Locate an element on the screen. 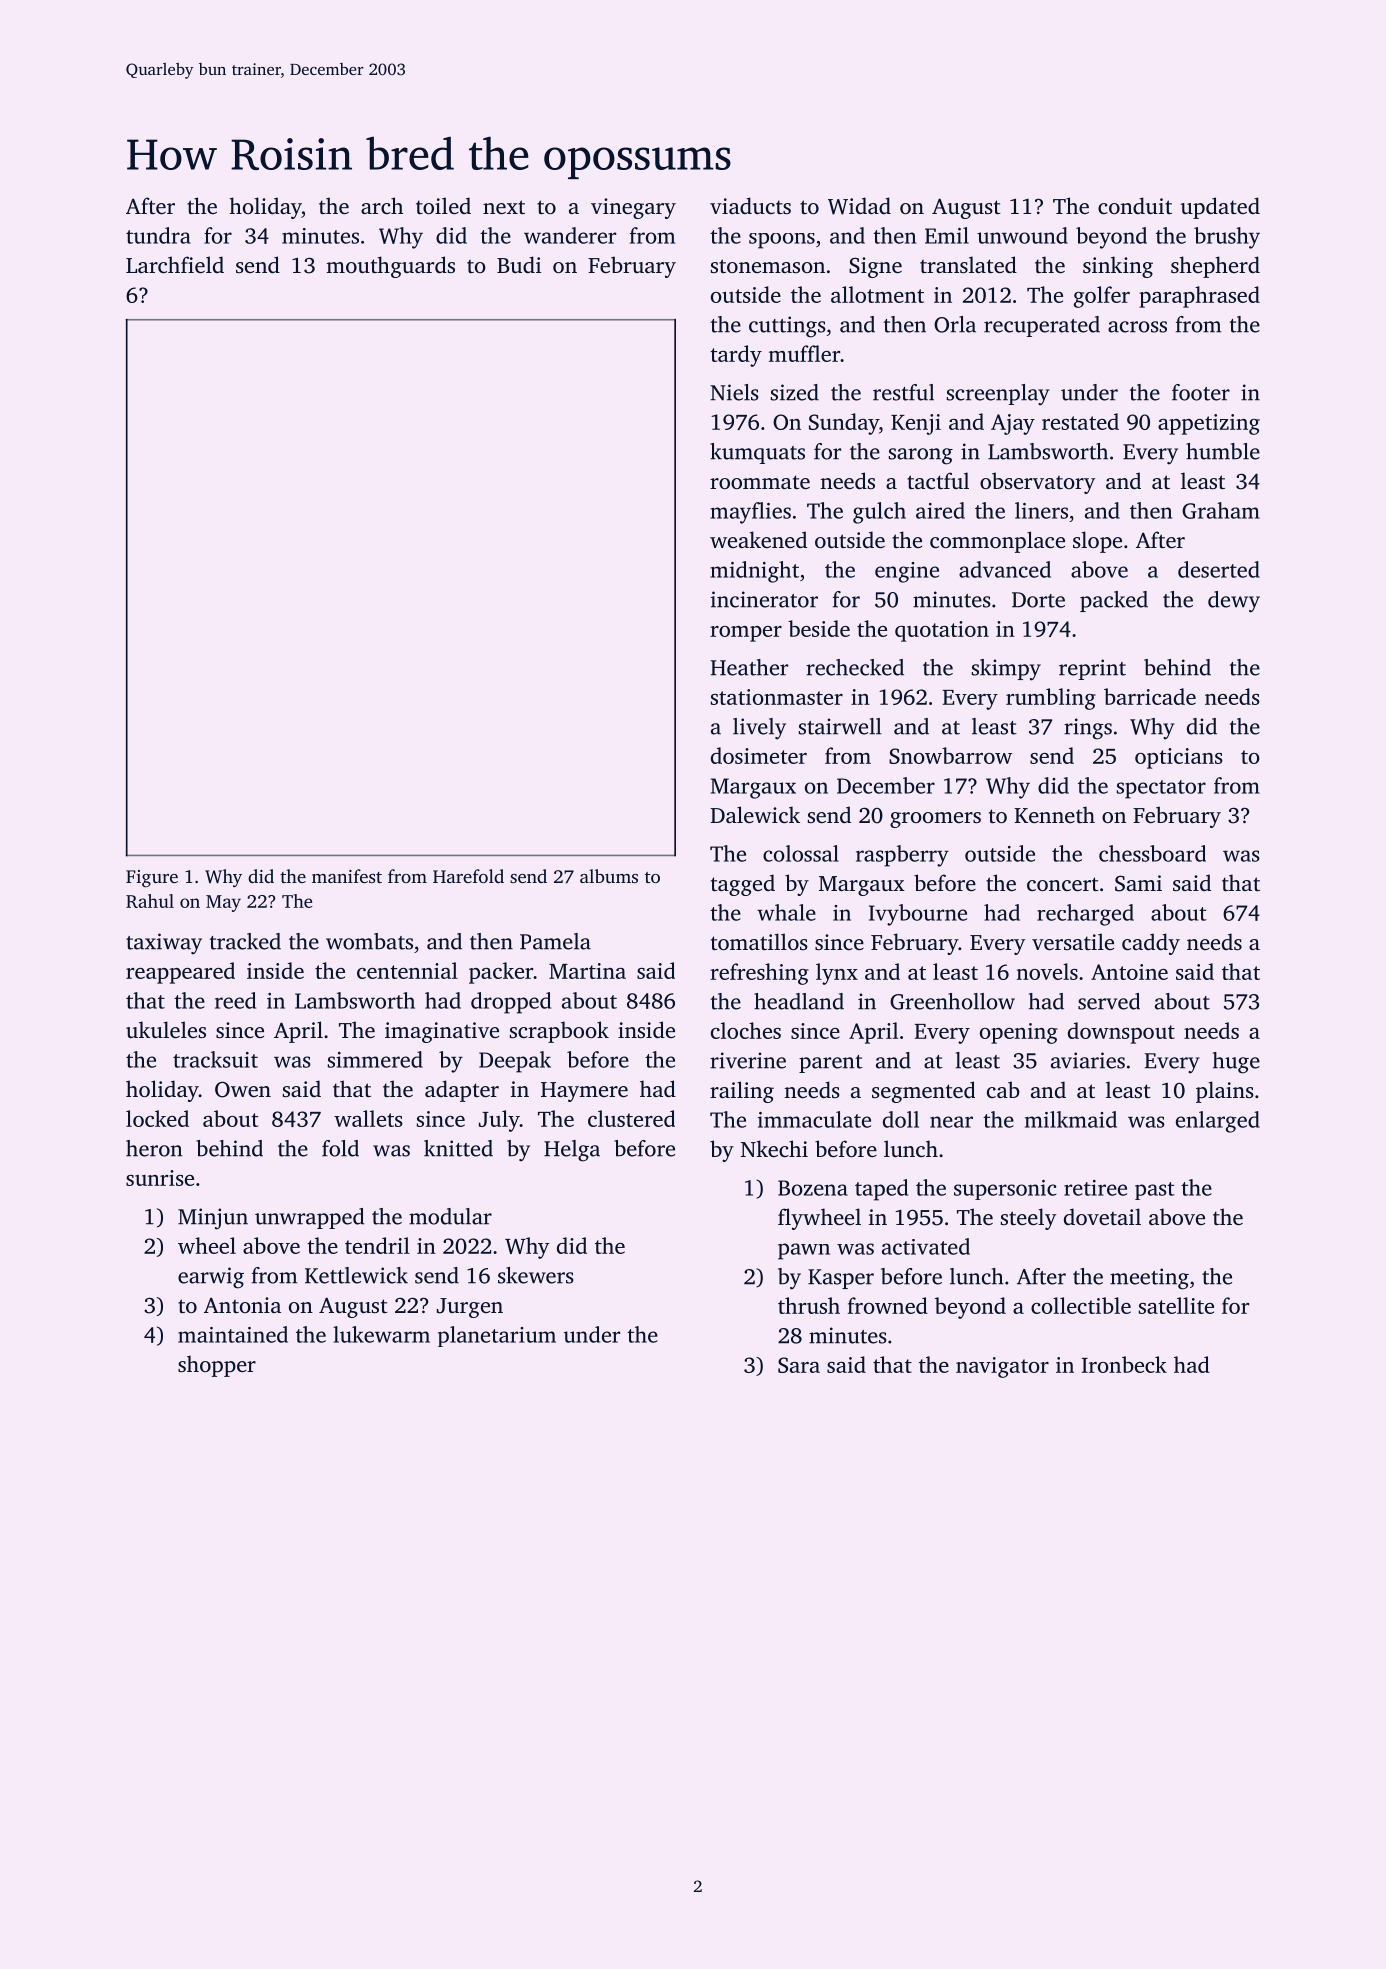 The height and width of the screenshot is (1969, 1386). toiled is located at coordinates (443, 205).
